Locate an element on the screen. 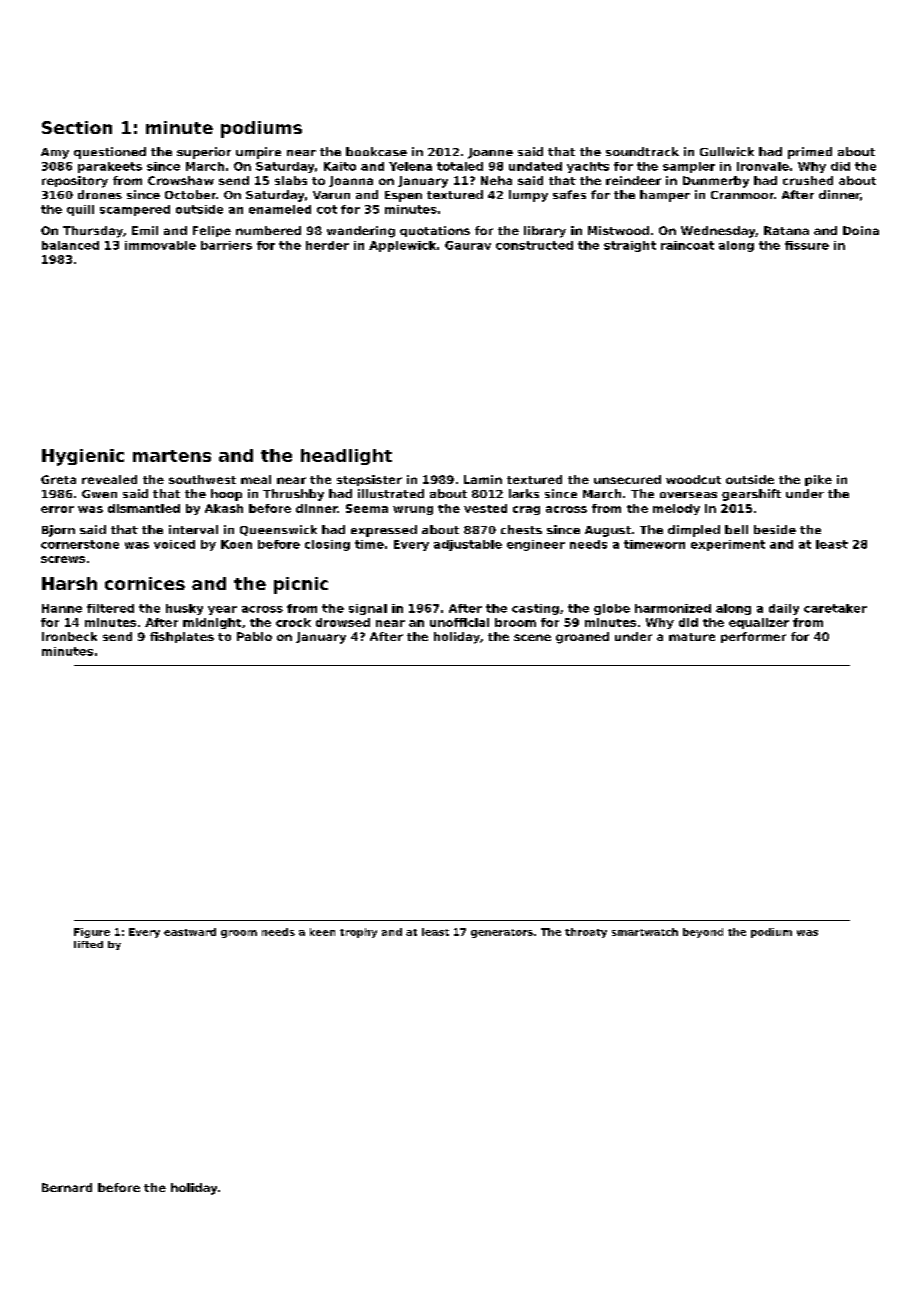  beyond is located at coordinates (703, 933).
